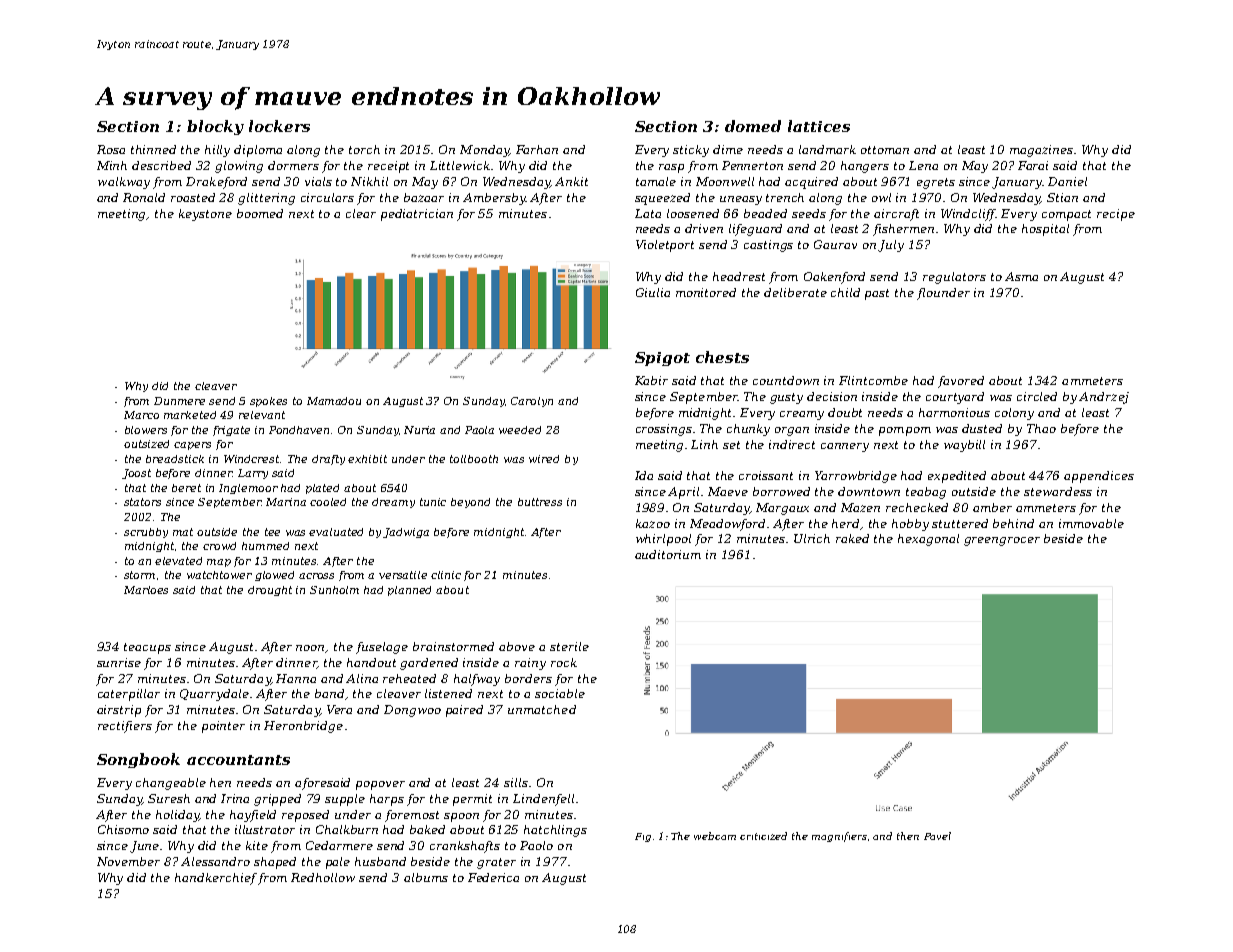 The image size is (1233, 952). Describe the element at coordinates (542, 709) in the screenshot. I see `unmatched` at that location.
